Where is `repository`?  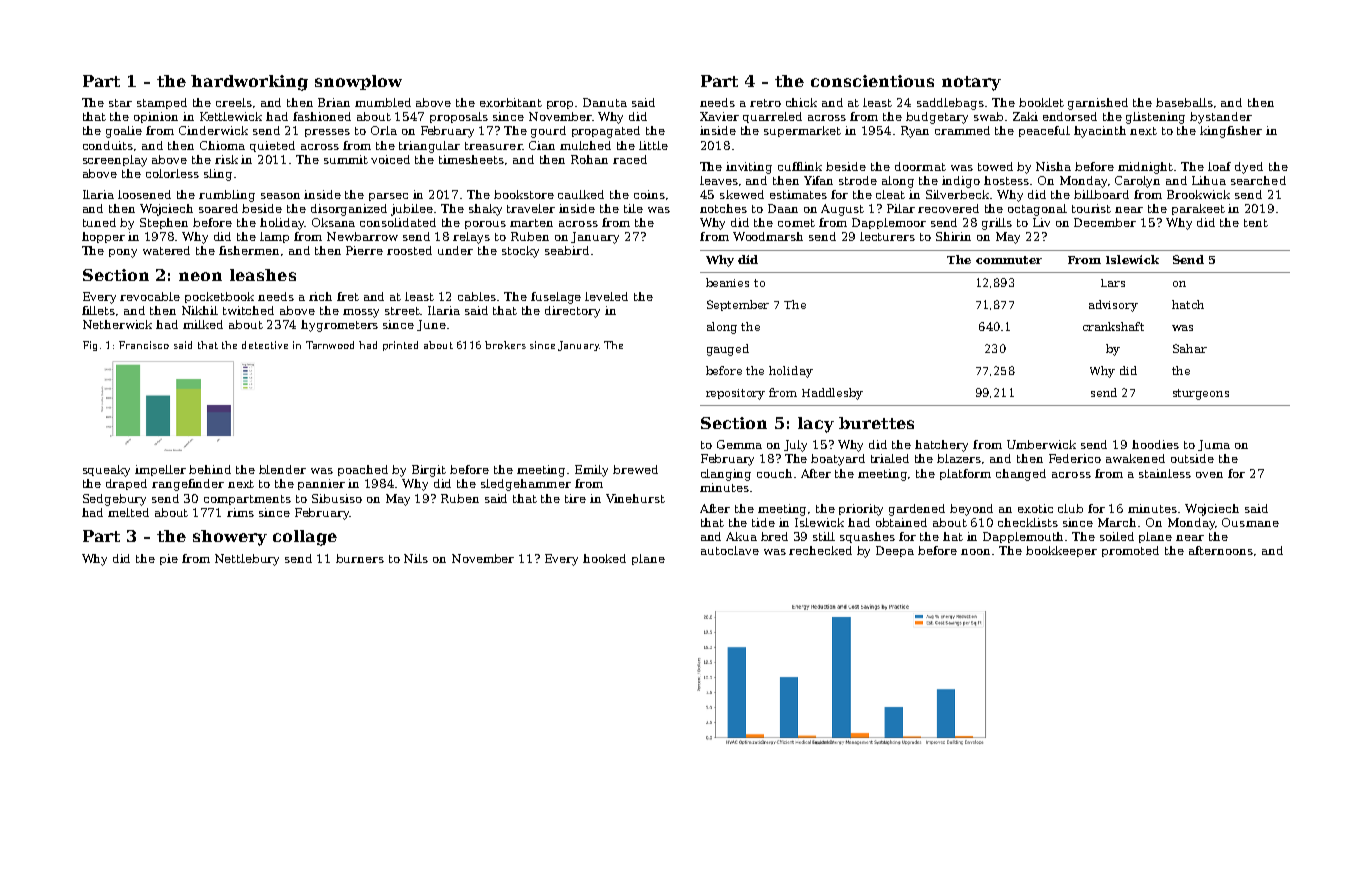
repository is located at coordinates (735, 394).
